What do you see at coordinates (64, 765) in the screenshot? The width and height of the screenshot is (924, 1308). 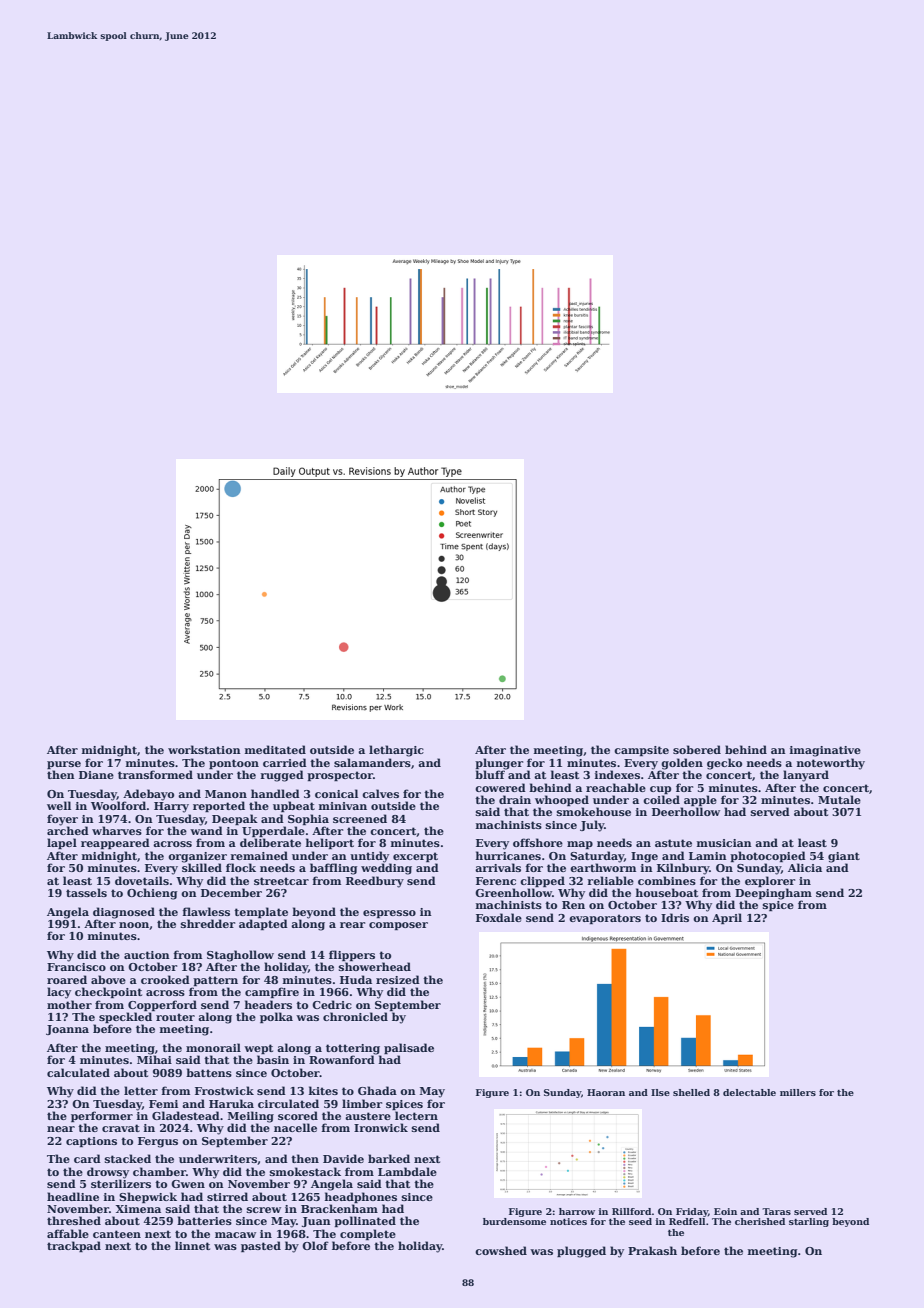 I see `purse` at bounding box center [64, 765].
